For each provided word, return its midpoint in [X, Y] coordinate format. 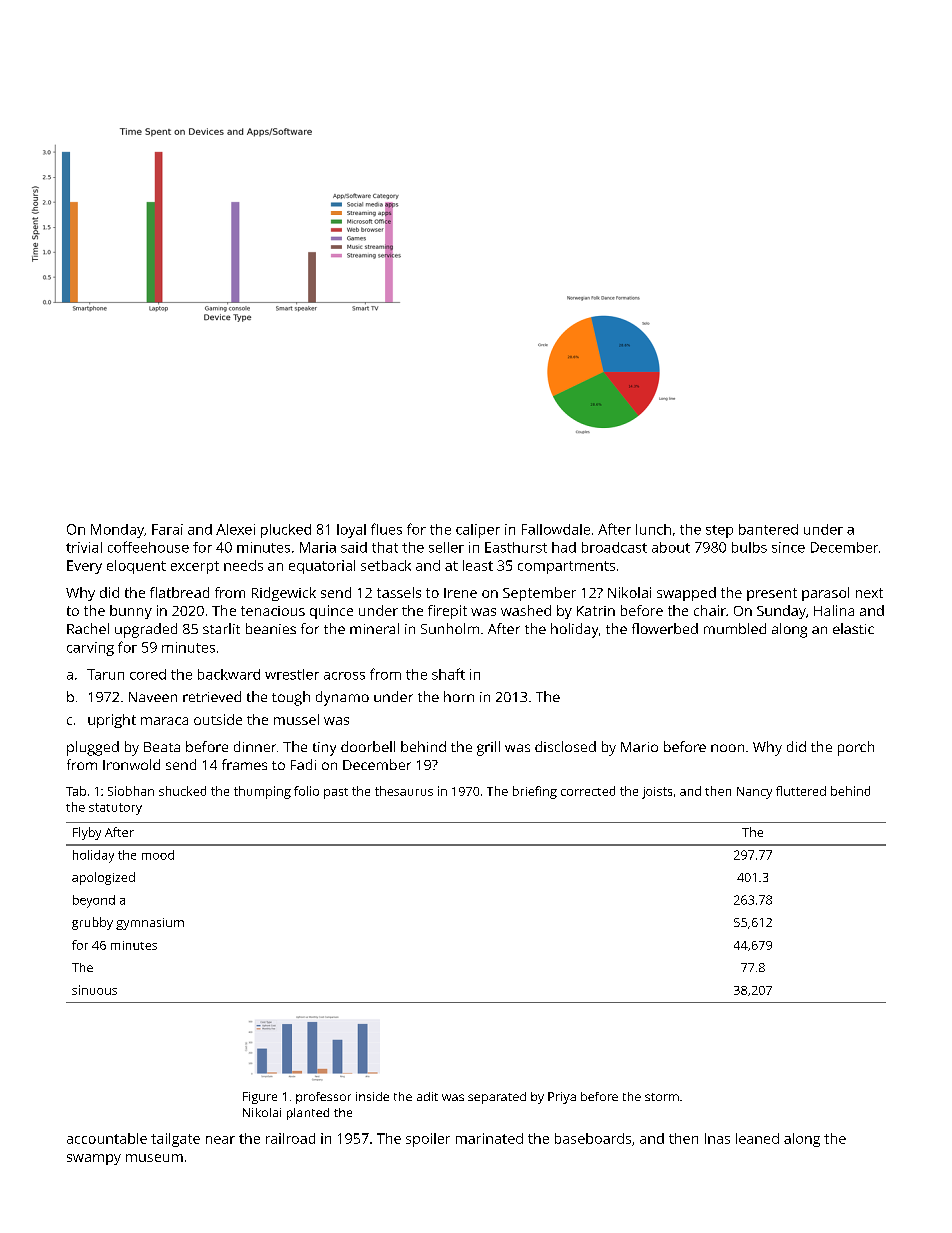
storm [662, 1097]
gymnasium [150, 924]
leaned [757, 1138]
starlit [221, 628]
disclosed [565, 746]
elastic [853, 628]
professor [323, 1098]
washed [526, 610]
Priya [562, 1098]
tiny [324, 749]
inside [372, 1096]
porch [856, 748]
